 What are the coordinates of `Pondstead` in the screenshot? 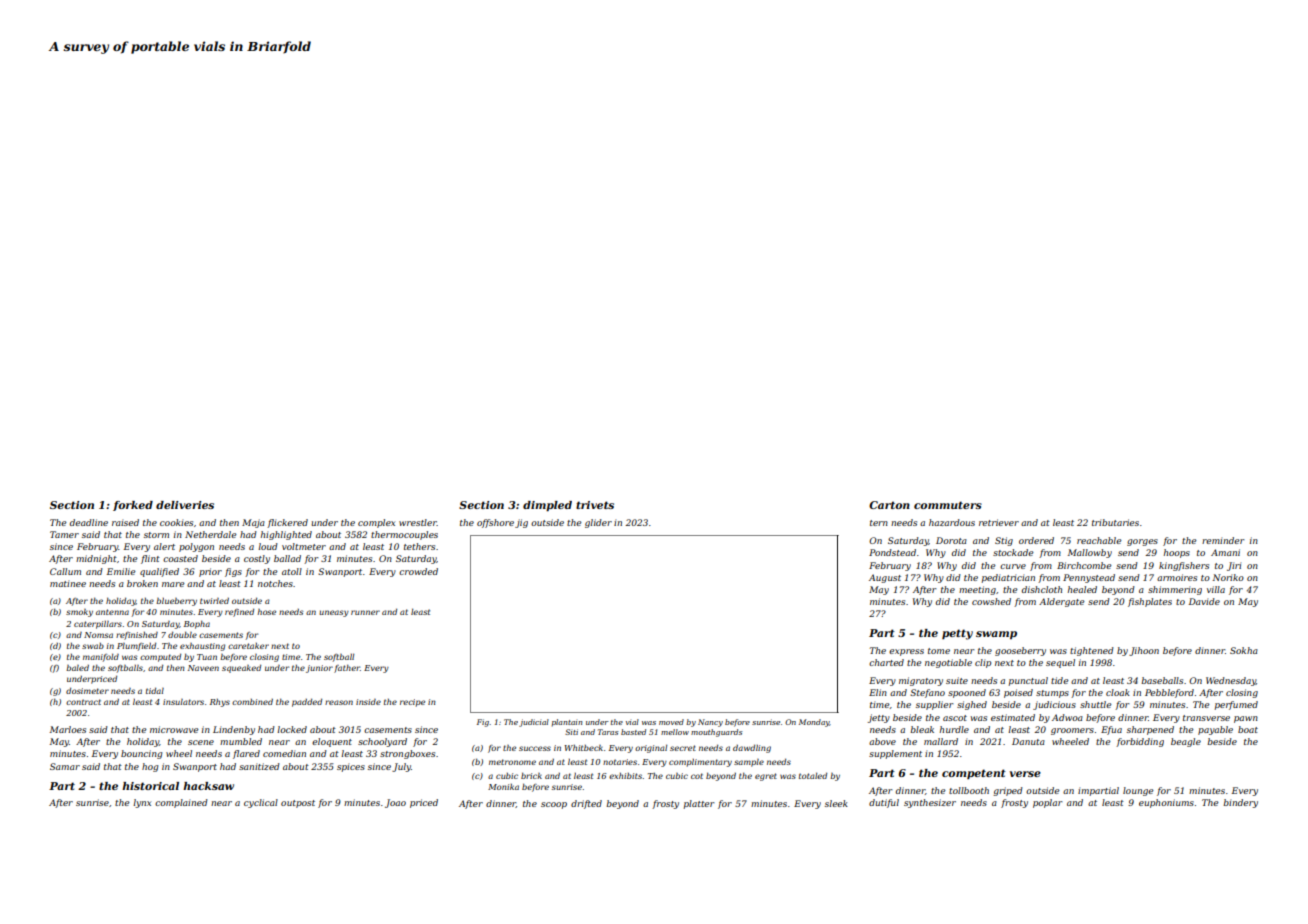 It's located at (892, 552).
